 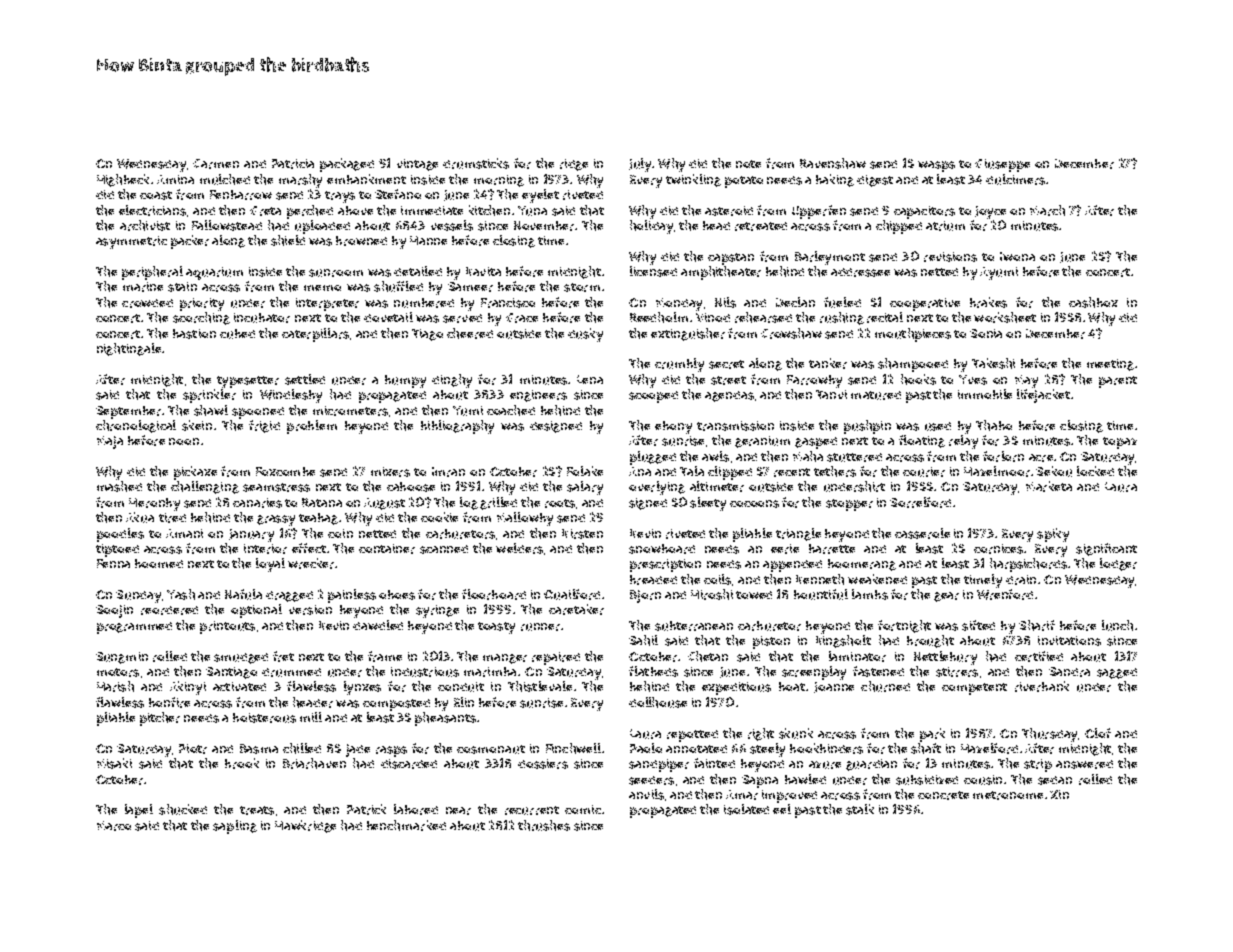 What do you see at coordinates (657, 488) in the screenshot?
I see `overlying` at bounding box center [657, 488].
